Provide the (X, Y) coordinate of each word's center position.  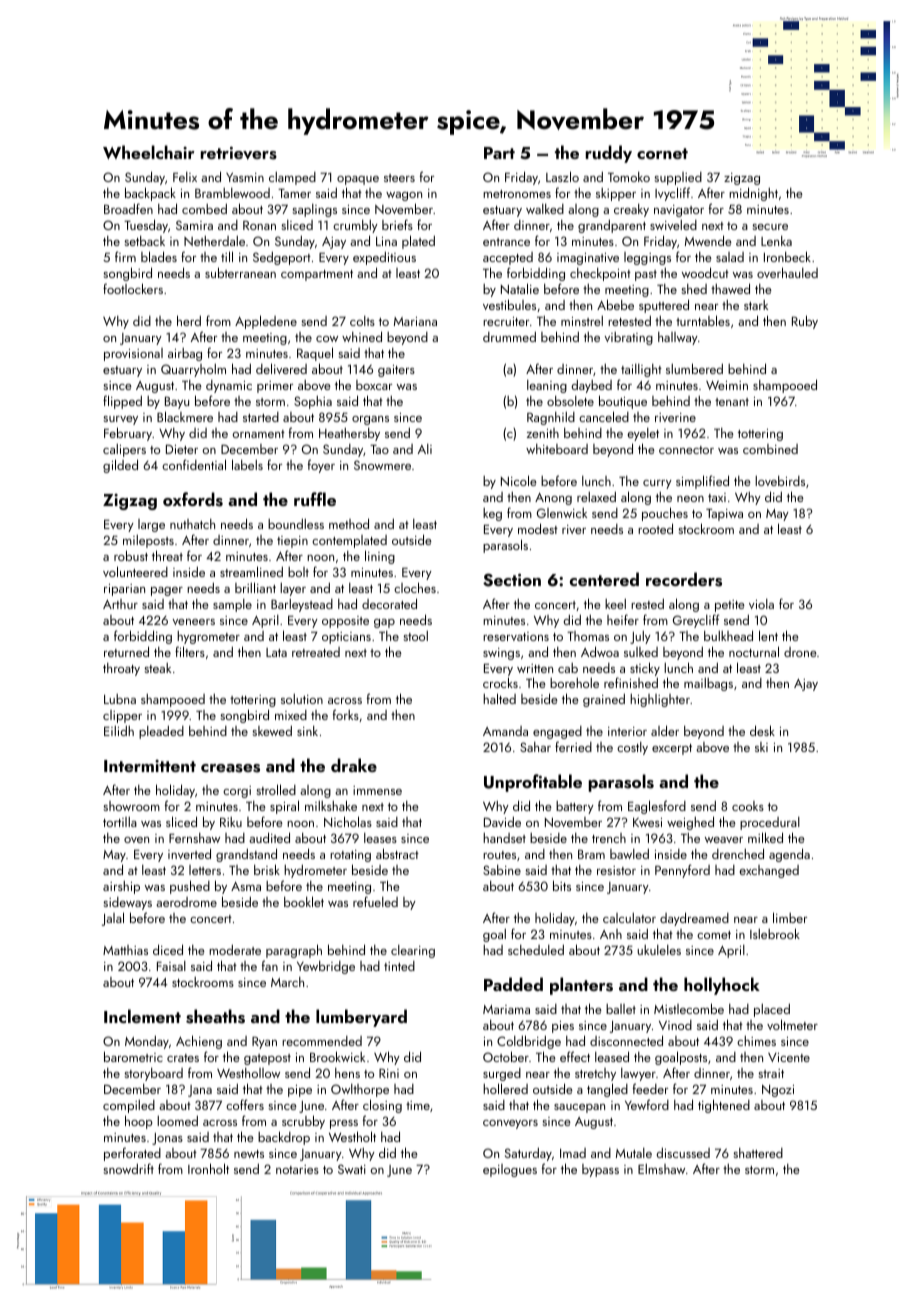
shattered (758, 1153)
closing (382, 1106)
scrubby (303, 1122)
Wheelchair (149, 152)
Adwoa (600, 651)
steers (399, 178)
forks (346, 714)
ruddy (609, 154)
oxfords (193, 499)
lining (380, 557)
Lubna (120, 699)
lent (768, 635)
